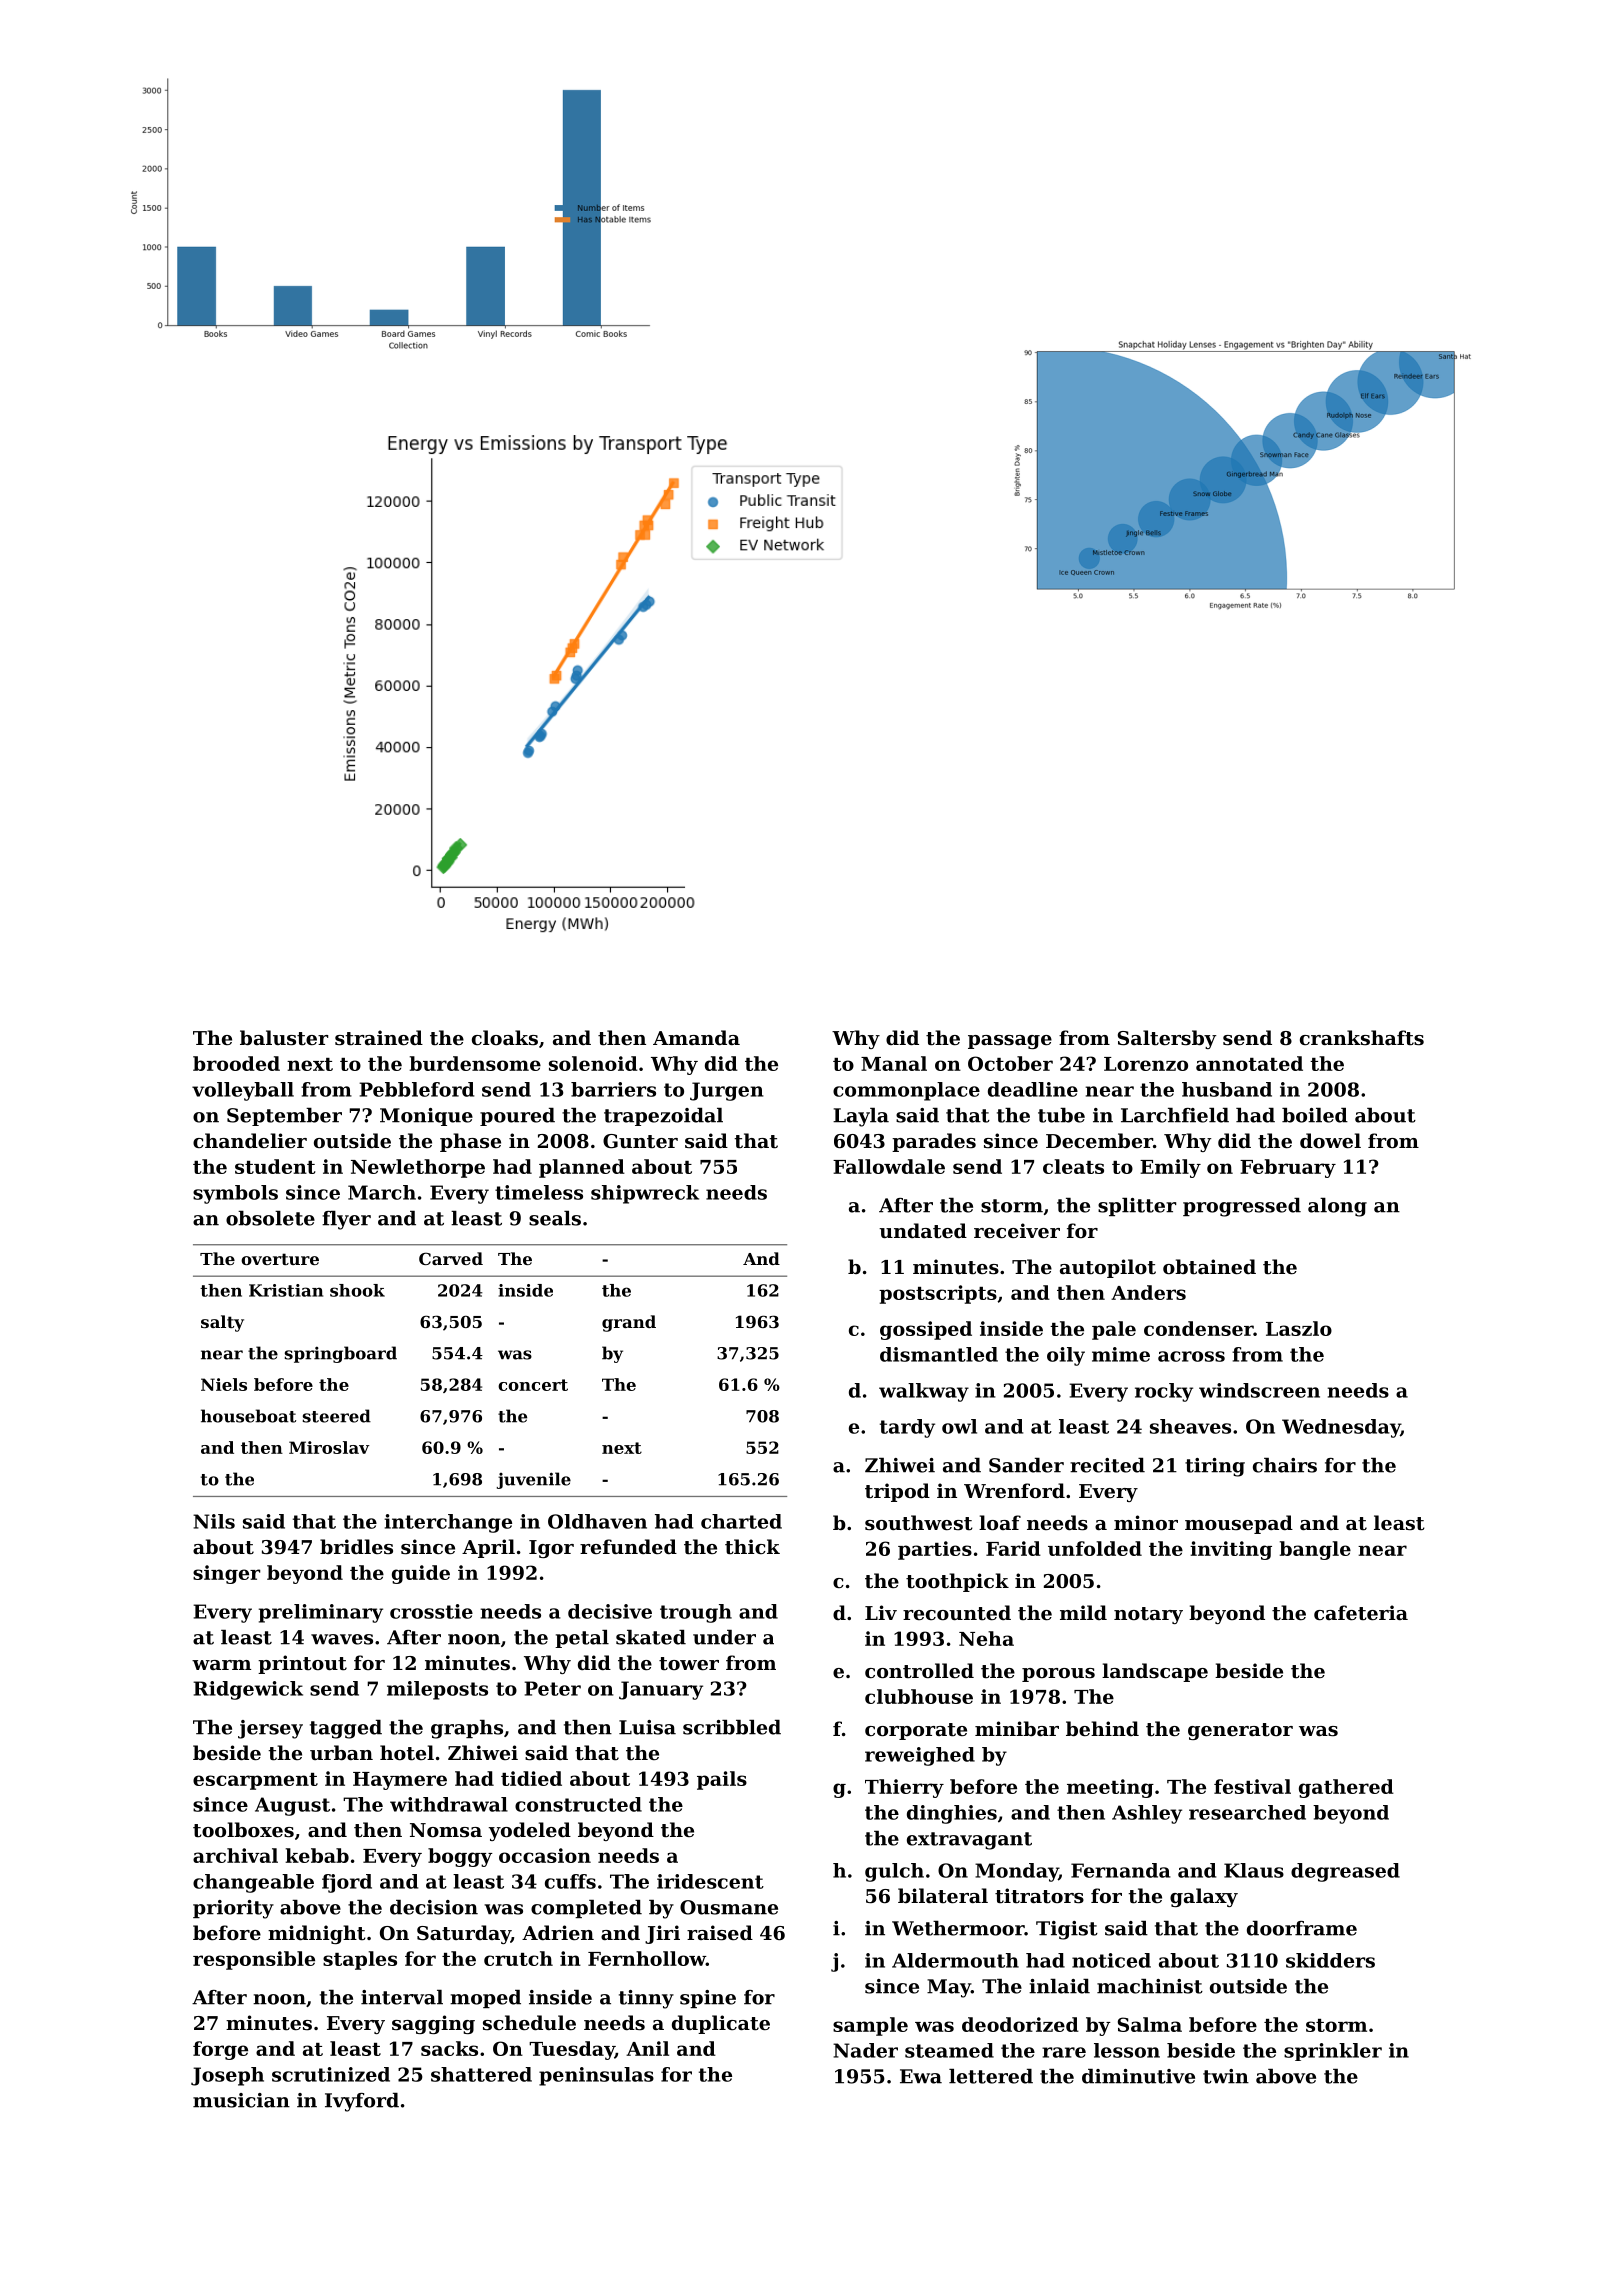 The width and height of the document is (1620, 2292). What do you see at coordinates (696, 1037) in the document?
I see `Amanda` at bounding box center [696, 1037].
